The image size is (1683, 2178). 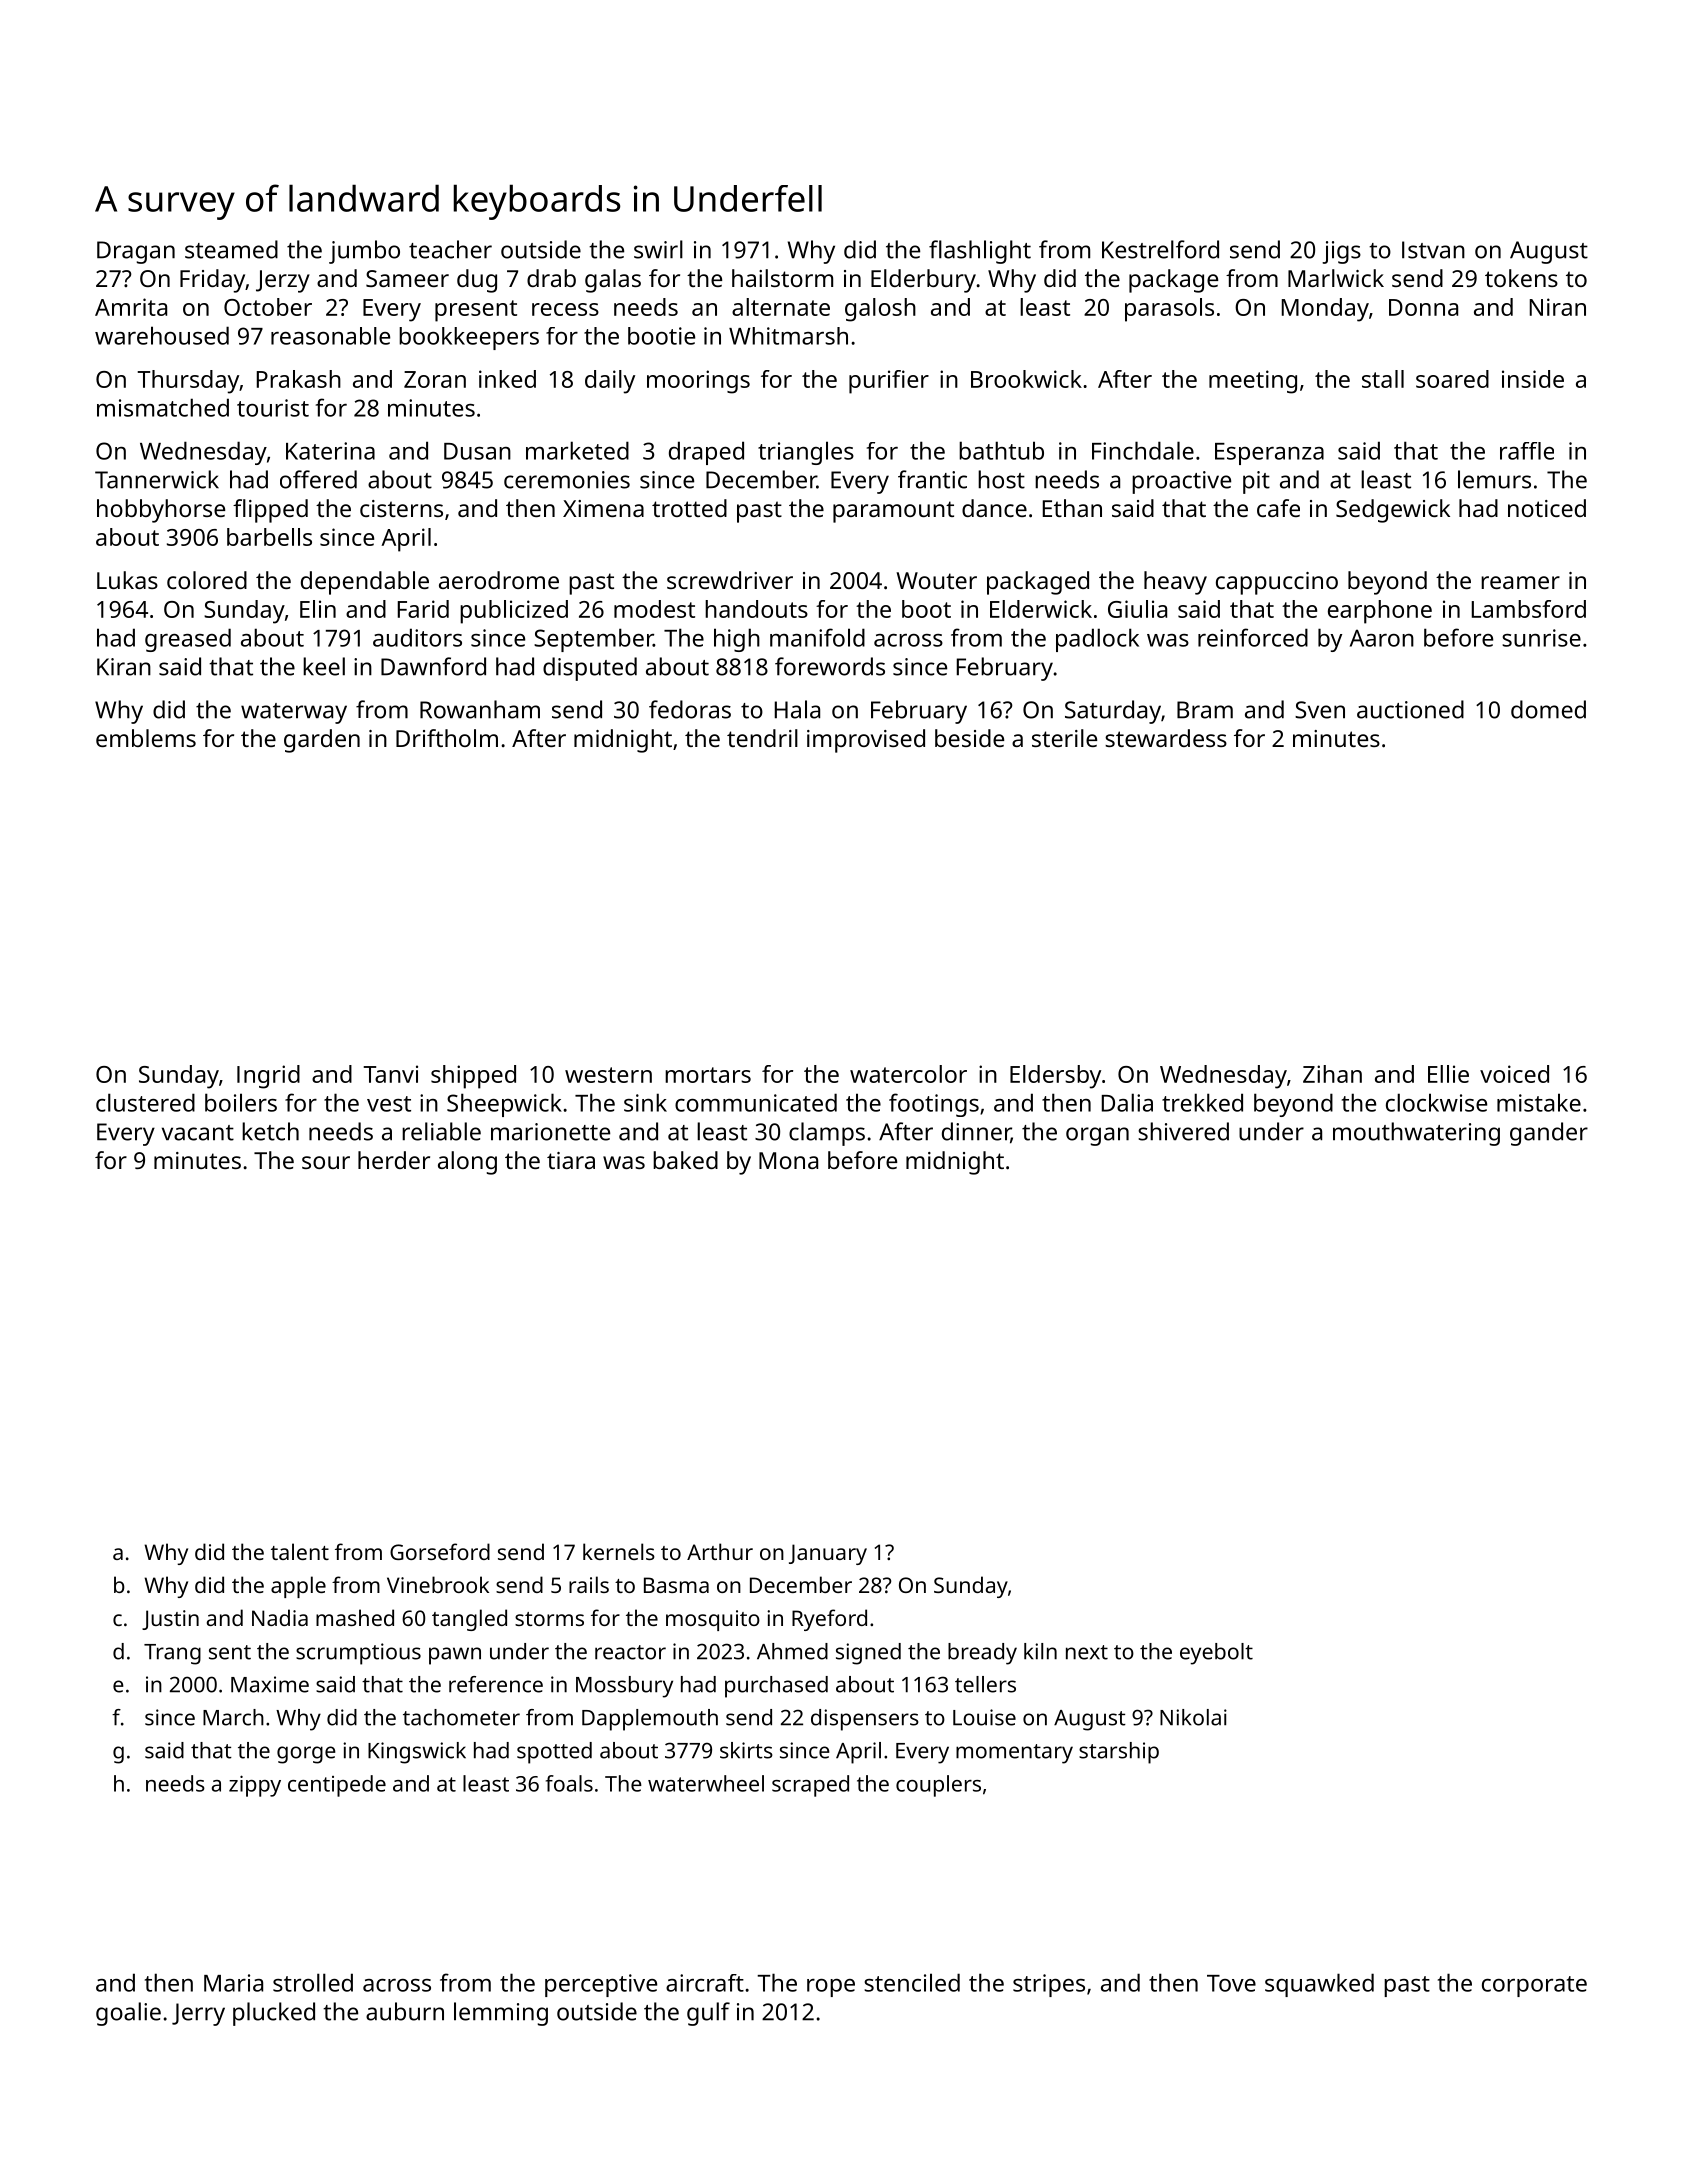 I want to click on plucked, so click(x=274, y=2014).
